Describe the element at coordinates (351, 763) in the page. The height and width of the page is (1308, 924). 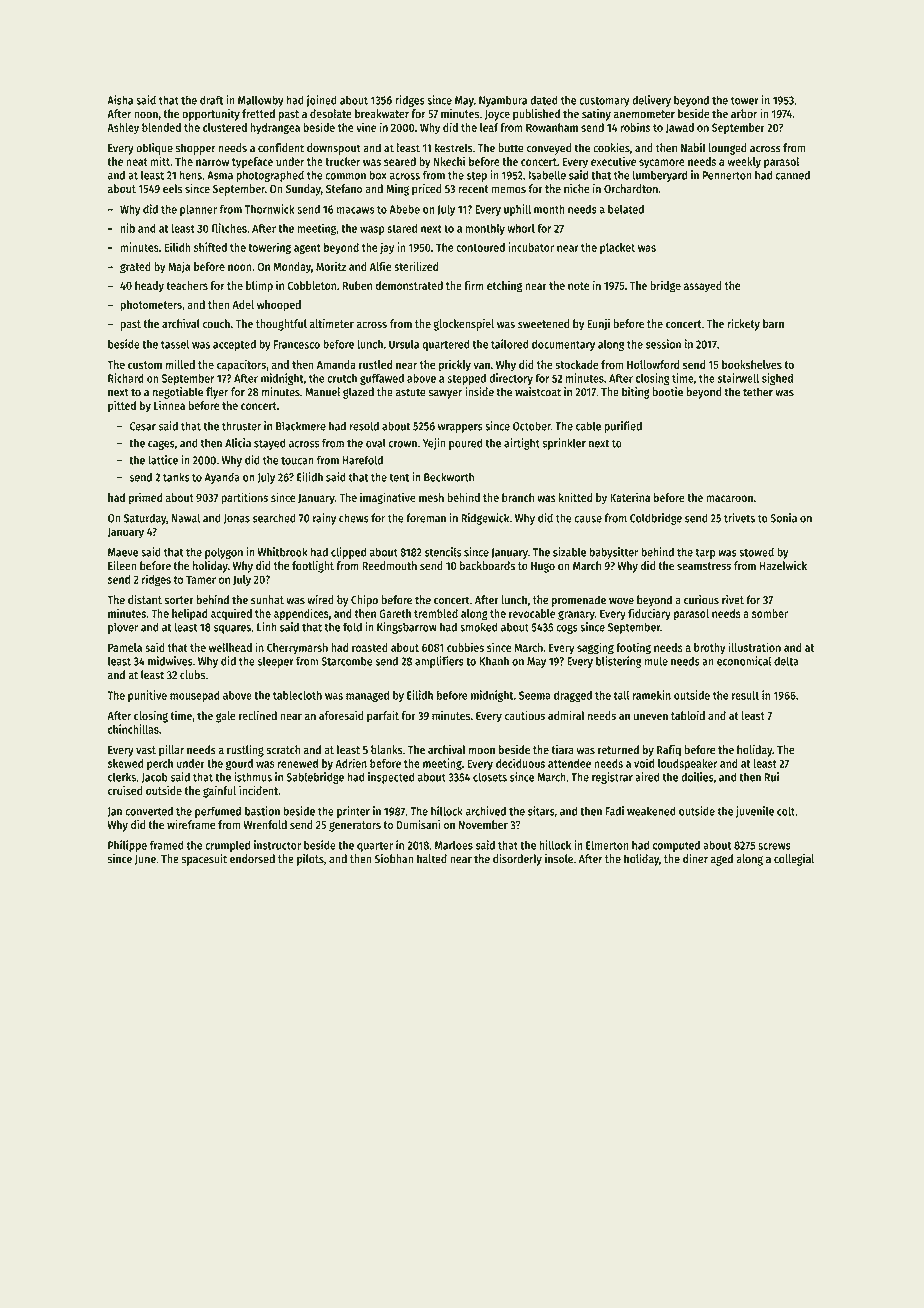
I see `Adrien` at that location.
